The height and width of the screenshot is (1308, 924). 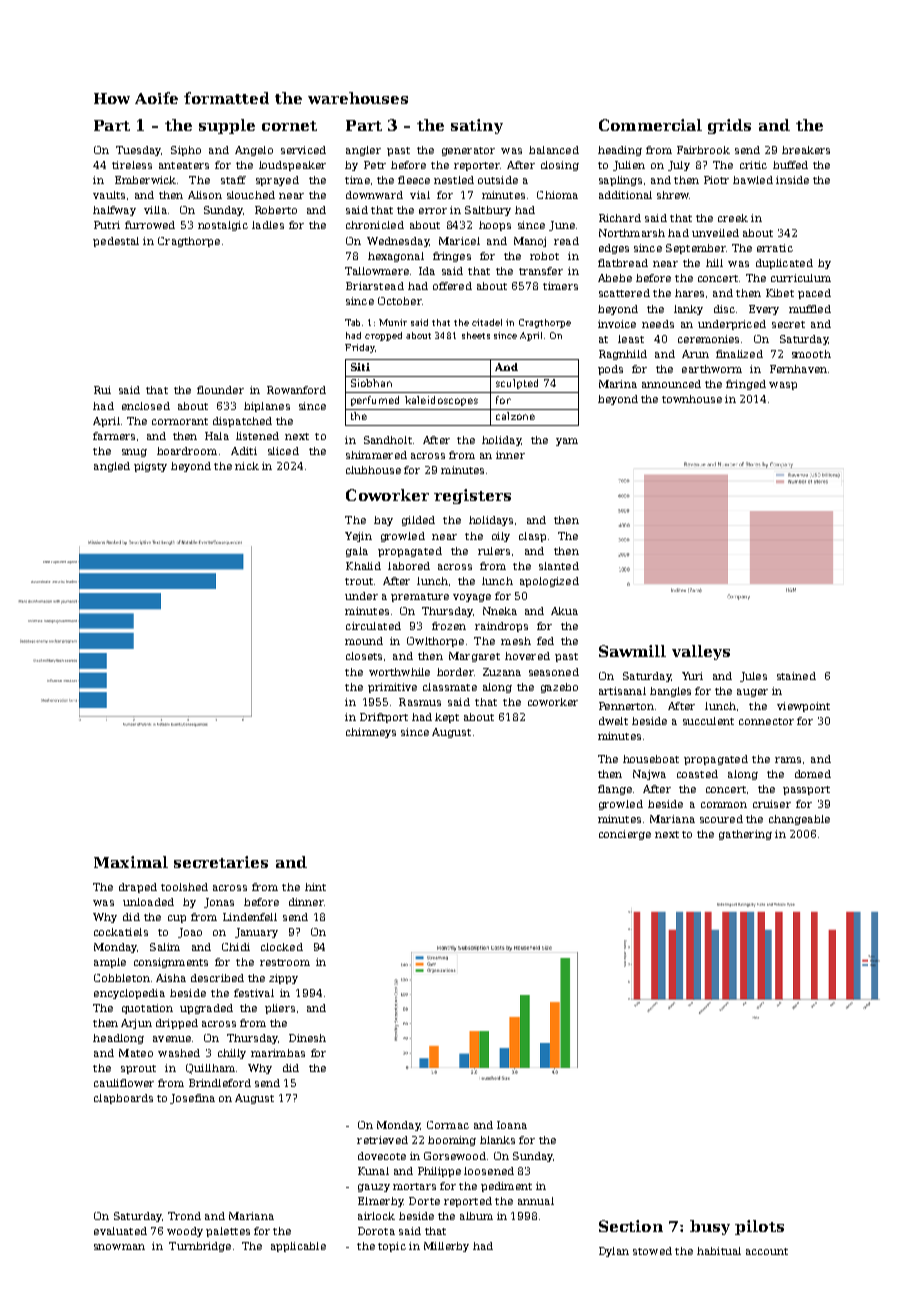 What do you see at coordinates (622, 691) in the screenshot?
I see `artisanal` at bounding box center [622, 691].
